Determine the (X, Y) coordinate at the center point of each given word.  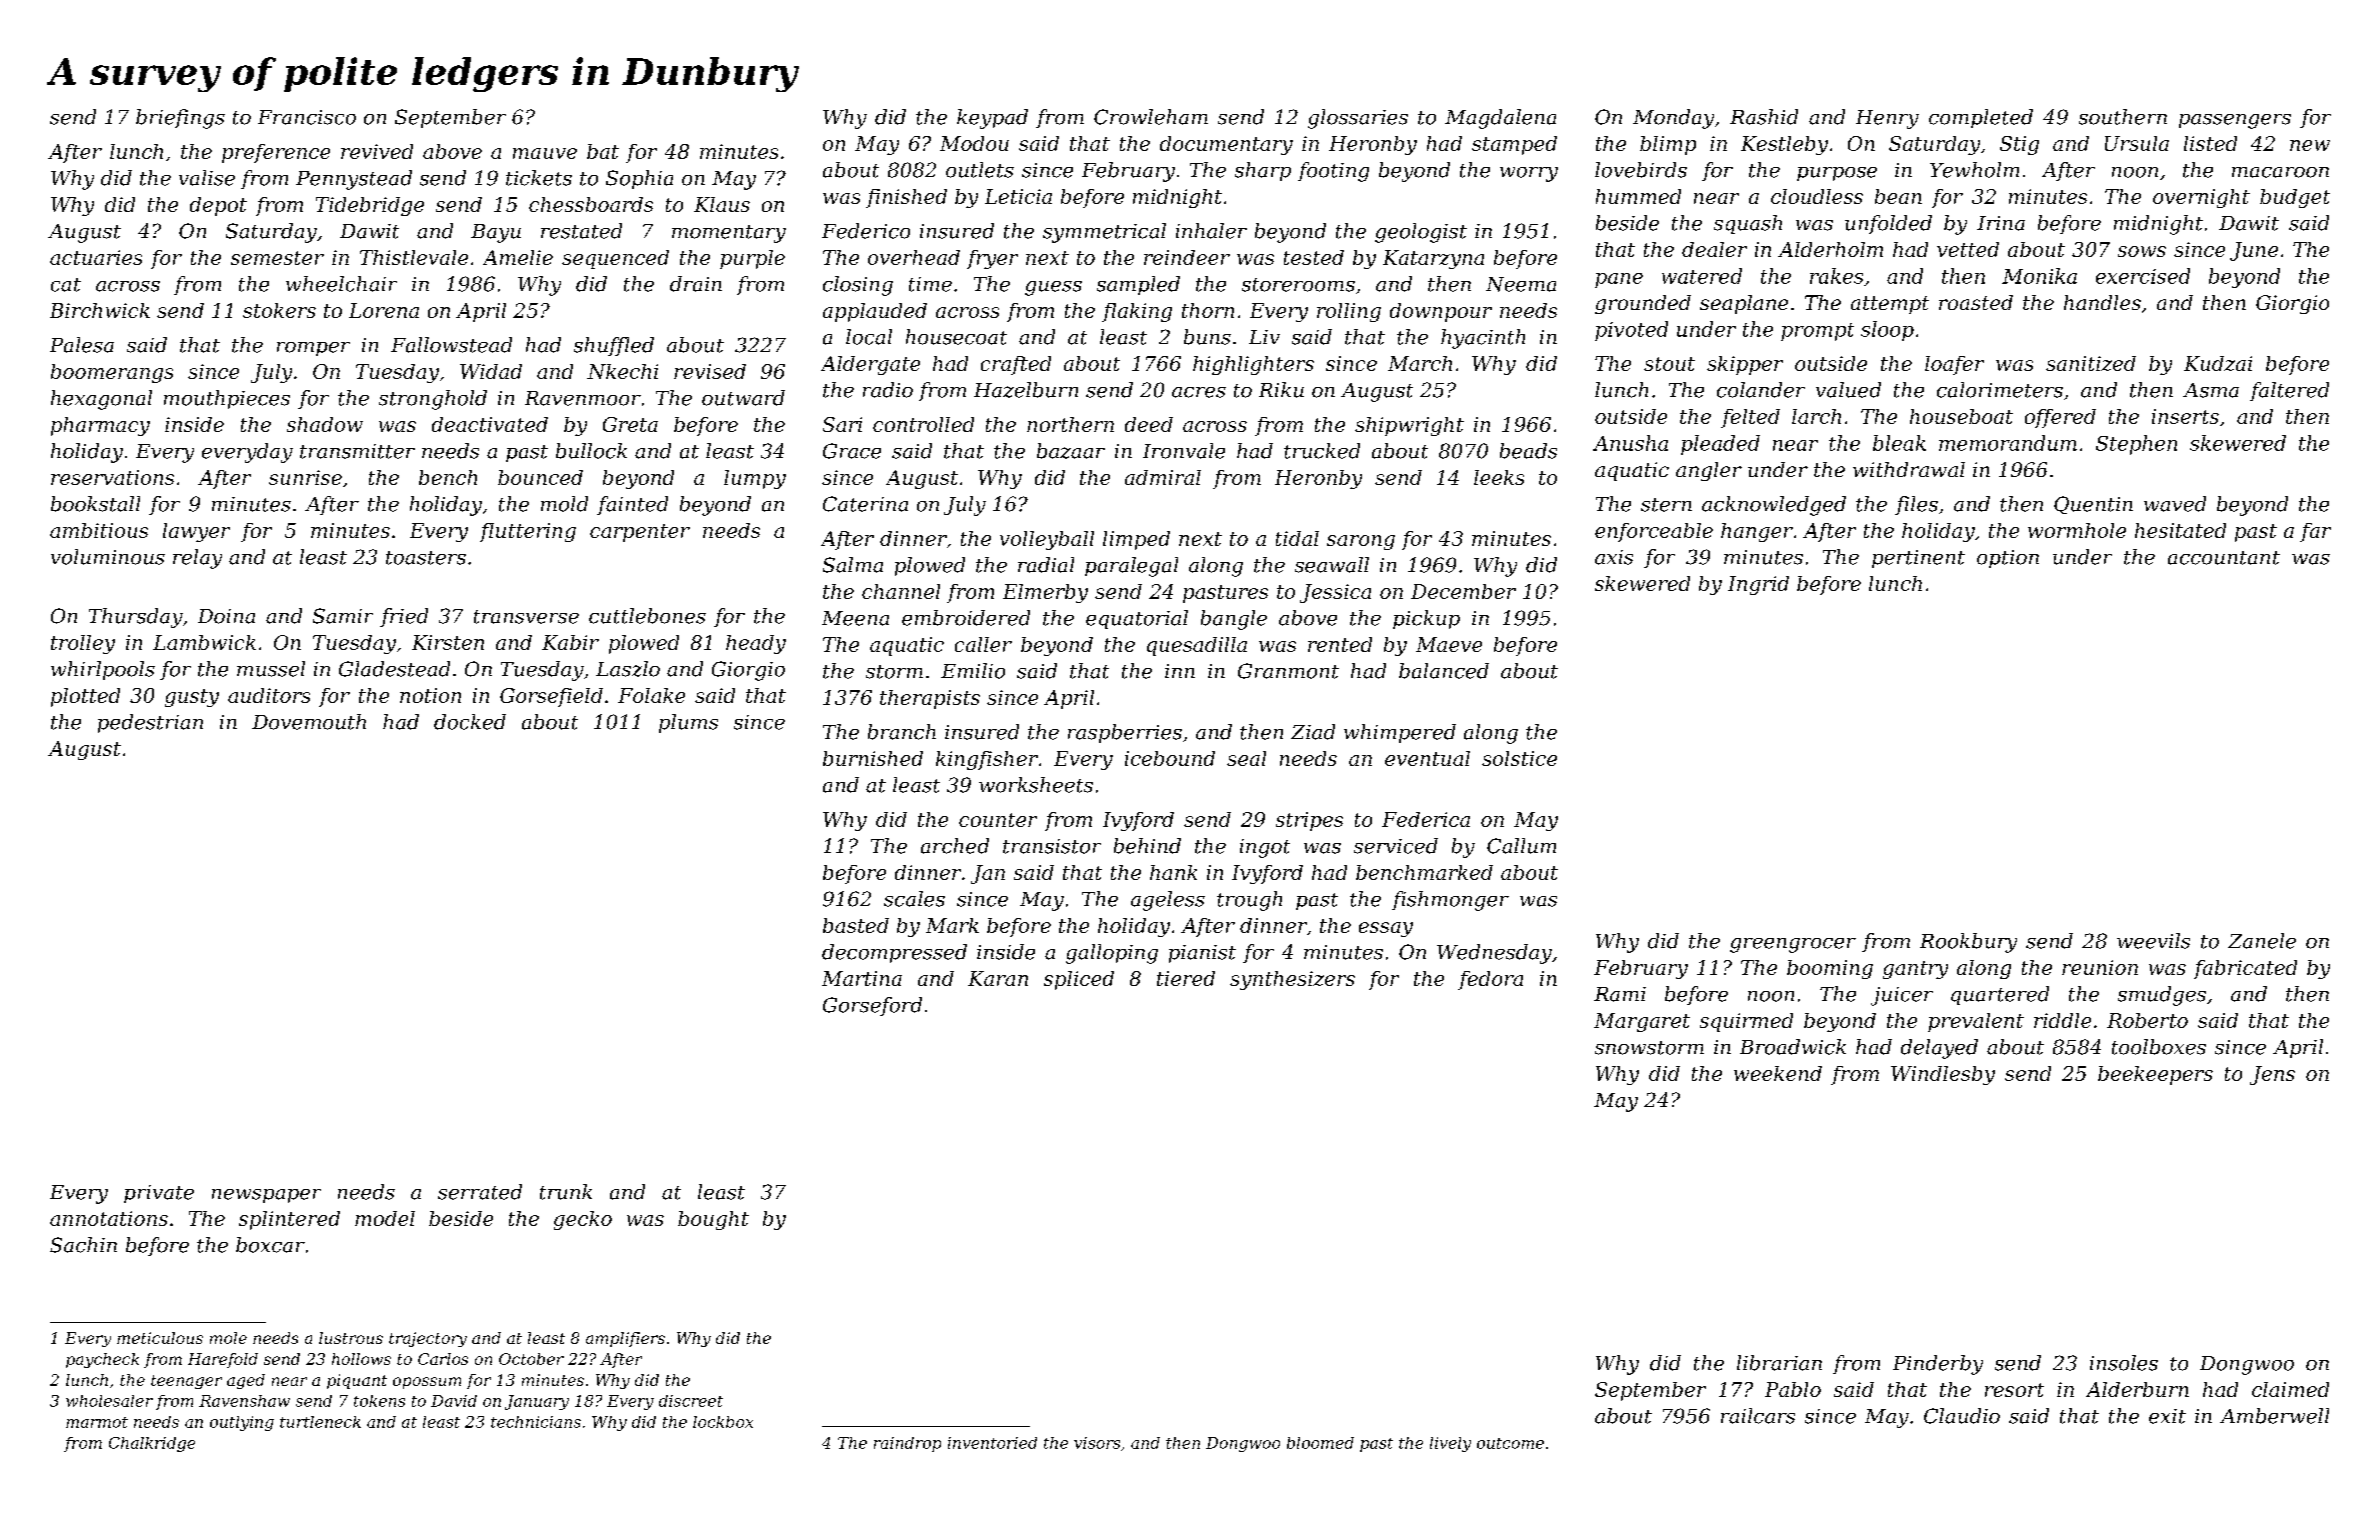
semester (277, 258)
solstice (1519, 758)
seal (1246, 758)
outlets (980, 170)
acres (1199, 392)
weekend (1778, 1073)
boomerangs (112, 373)
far (2315, 532)
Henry (1887, 119)
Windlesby (1943, 1075)
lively (1450, 1444)
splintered (289, 1220)
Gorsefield (551, 697)
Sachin (83, 1245)
